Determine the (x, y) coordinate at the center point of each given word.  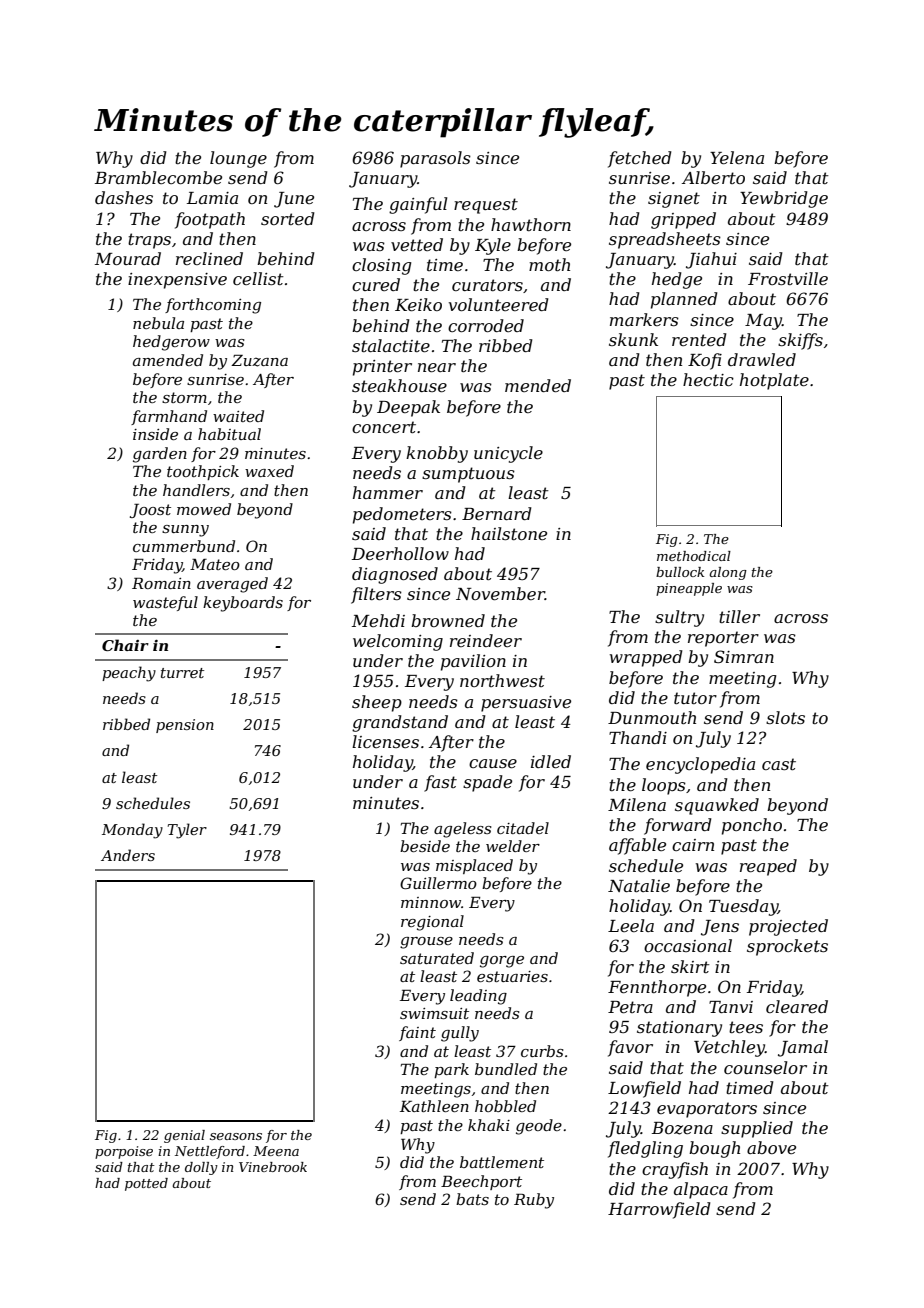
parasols (435, 159)
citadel (523, 828)
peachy (129, 674)
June (294, 200)
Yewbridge (784, 199)
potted (146, 1184)
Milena (637, 804)
